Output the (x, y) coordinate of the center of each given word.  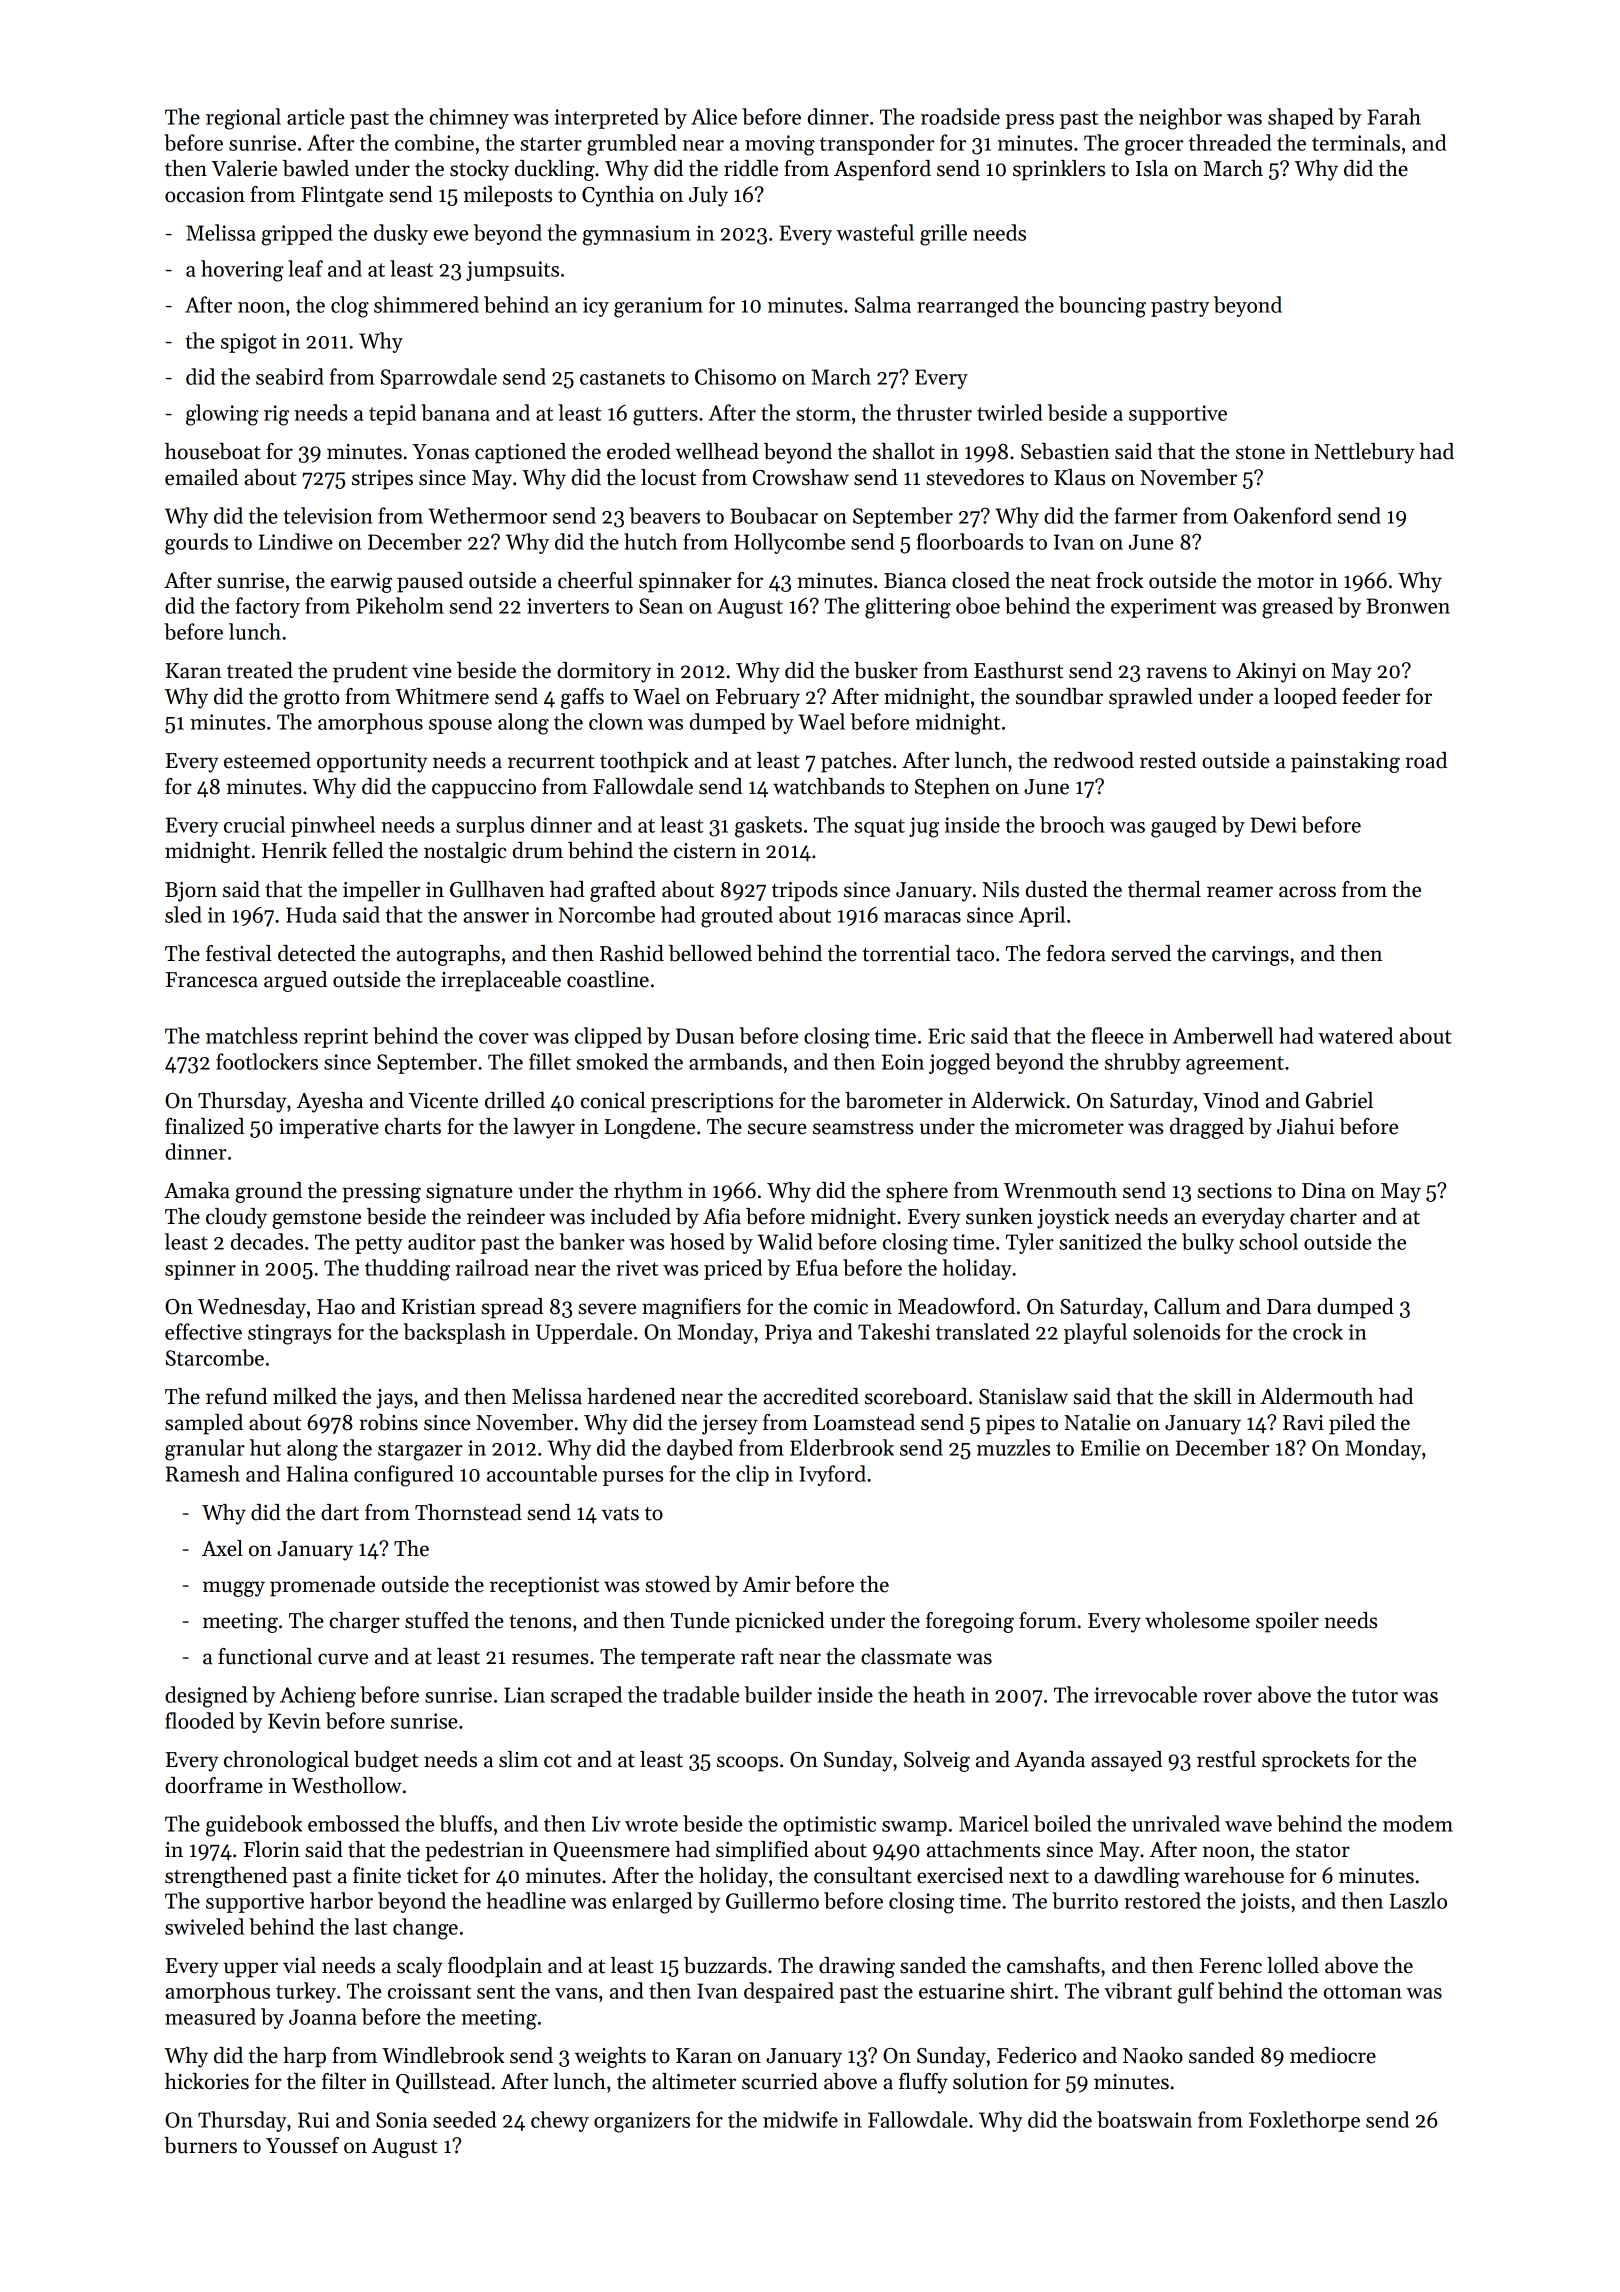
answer (496, 917)
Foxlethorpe (1304, 2121)
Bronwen (1408, 606)
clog (350, 307)
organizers (642, 2122)
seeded (464, 2119)
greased (1297, 608)
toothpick (644, 762)
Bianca (915, 581)
